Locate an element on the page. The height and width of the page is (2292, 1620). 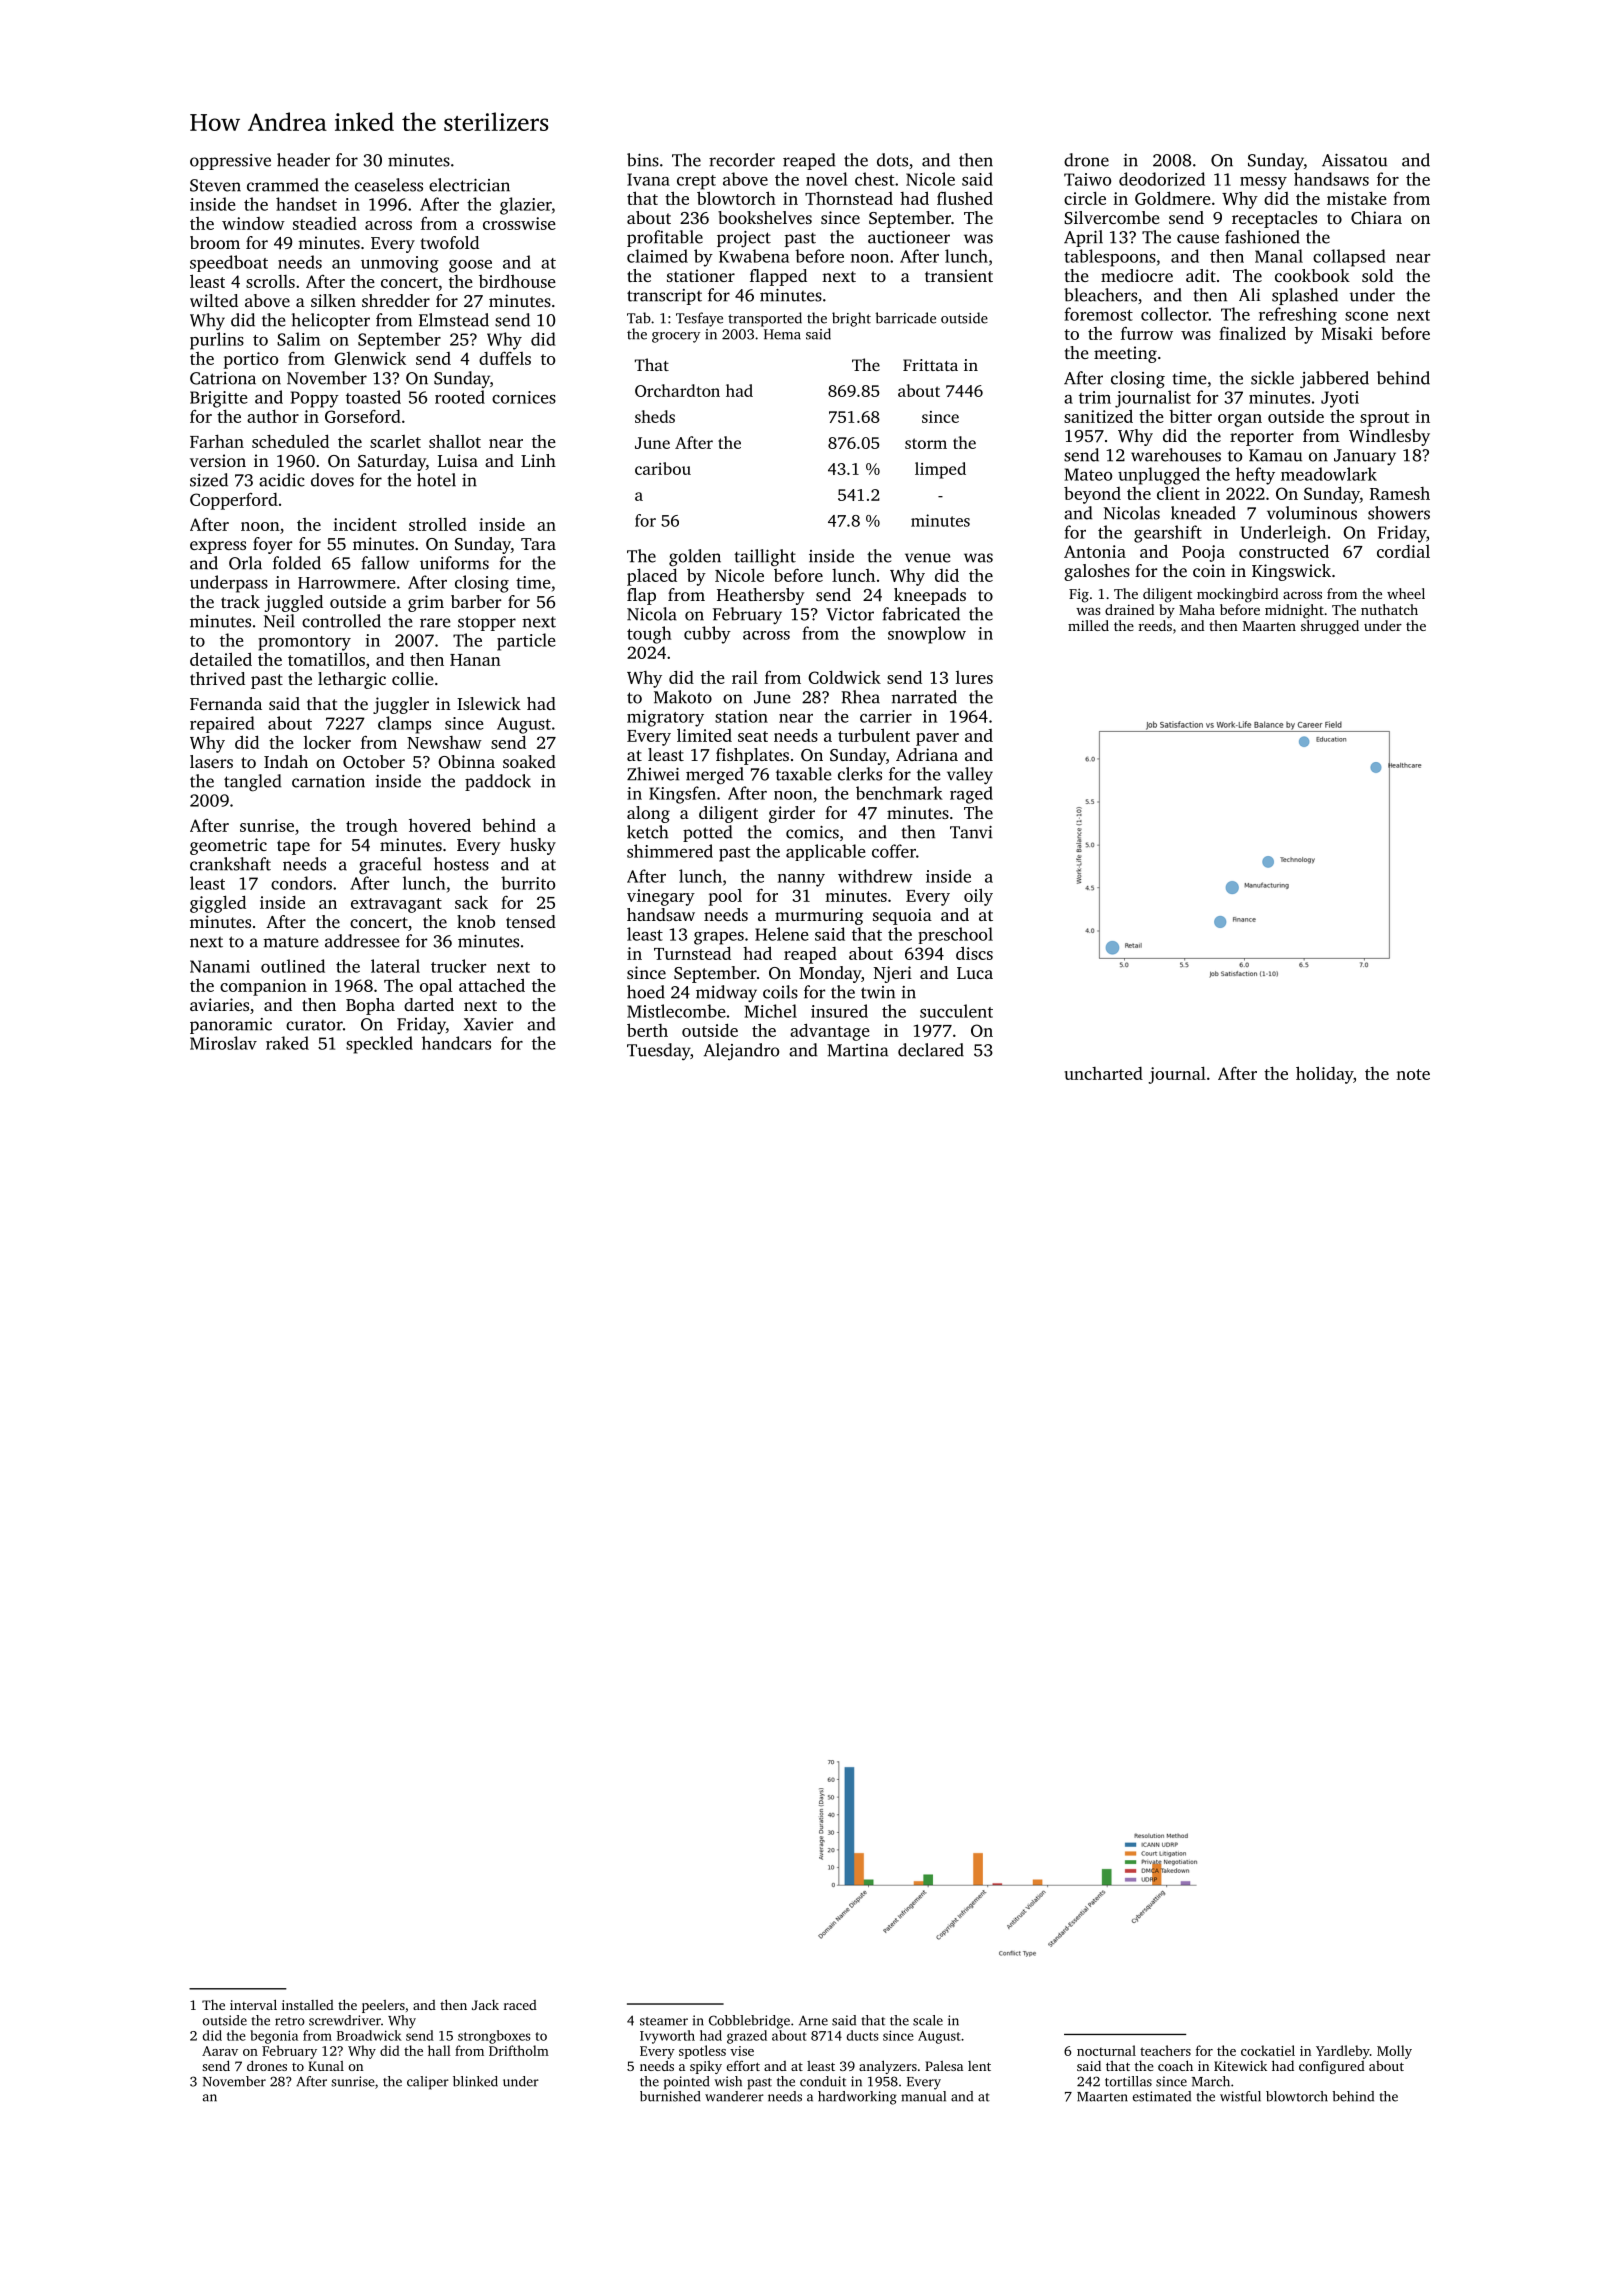
husky is located at coordinates (533, 846).
